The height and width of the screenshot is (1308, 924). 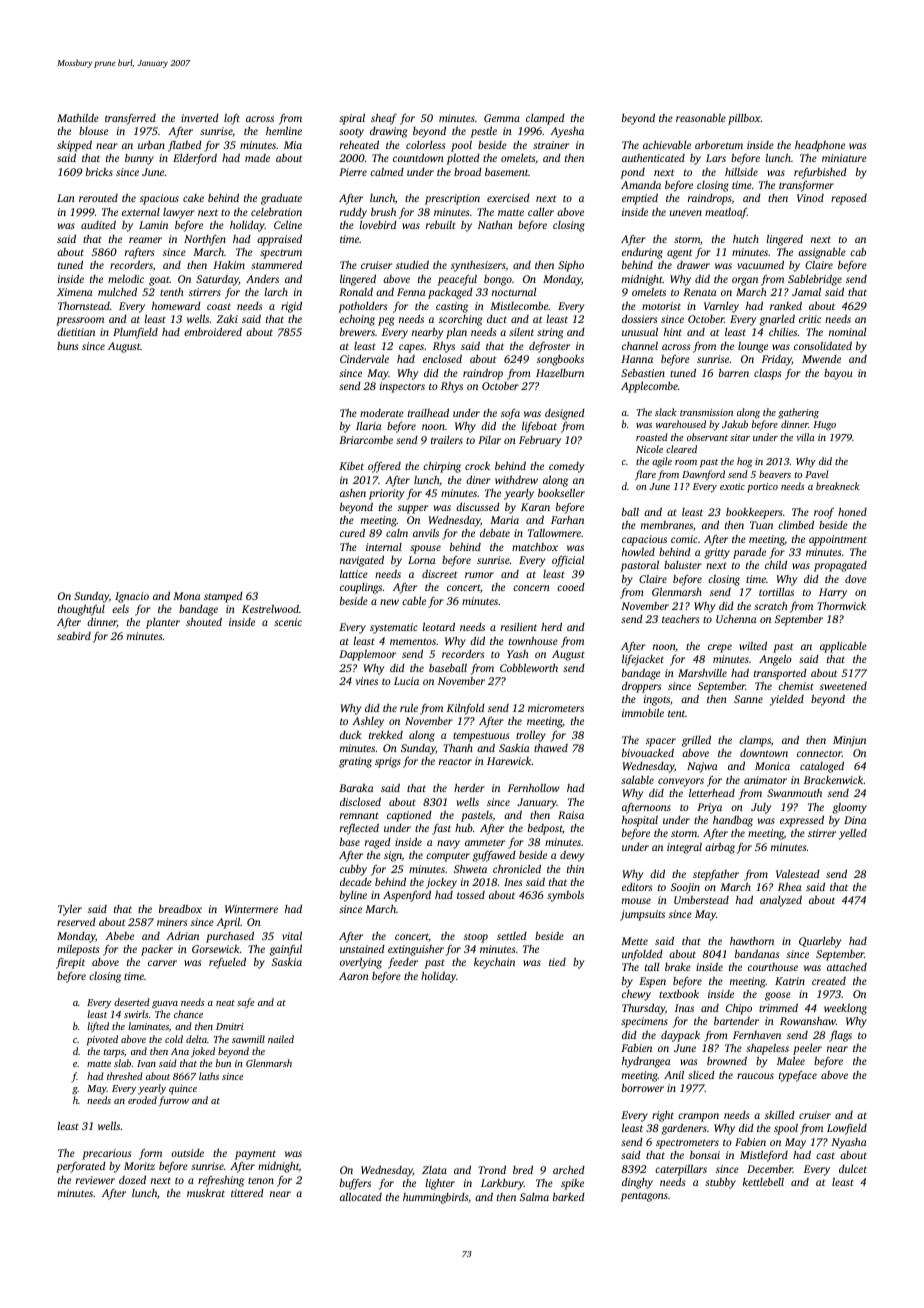 What do you see at coordinates (477, 466) in the screenshot?
I see `crock` at bounding box center [477, 466].
